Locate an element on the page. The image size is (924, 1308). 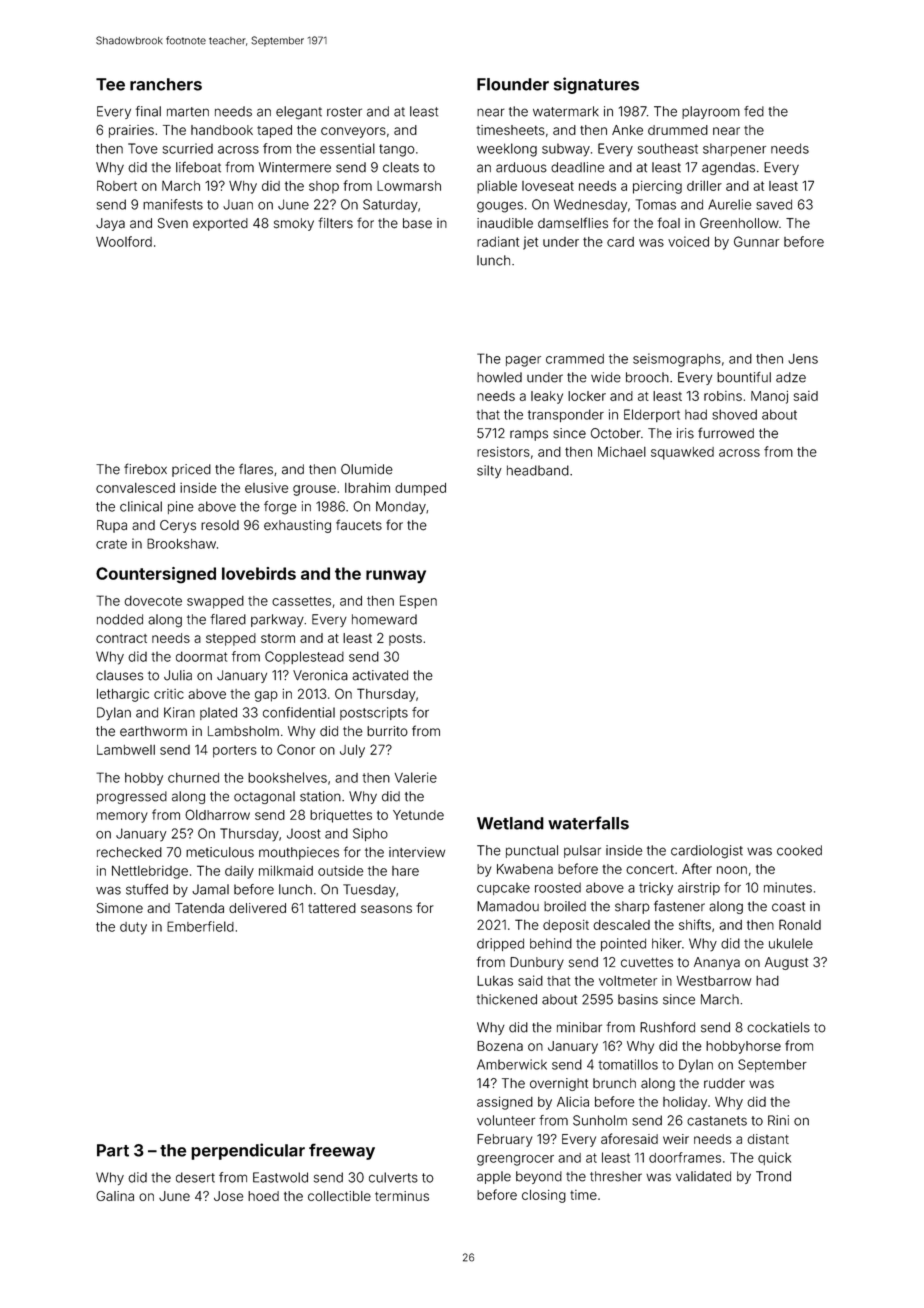
base is located at coordinates (417, 223).
